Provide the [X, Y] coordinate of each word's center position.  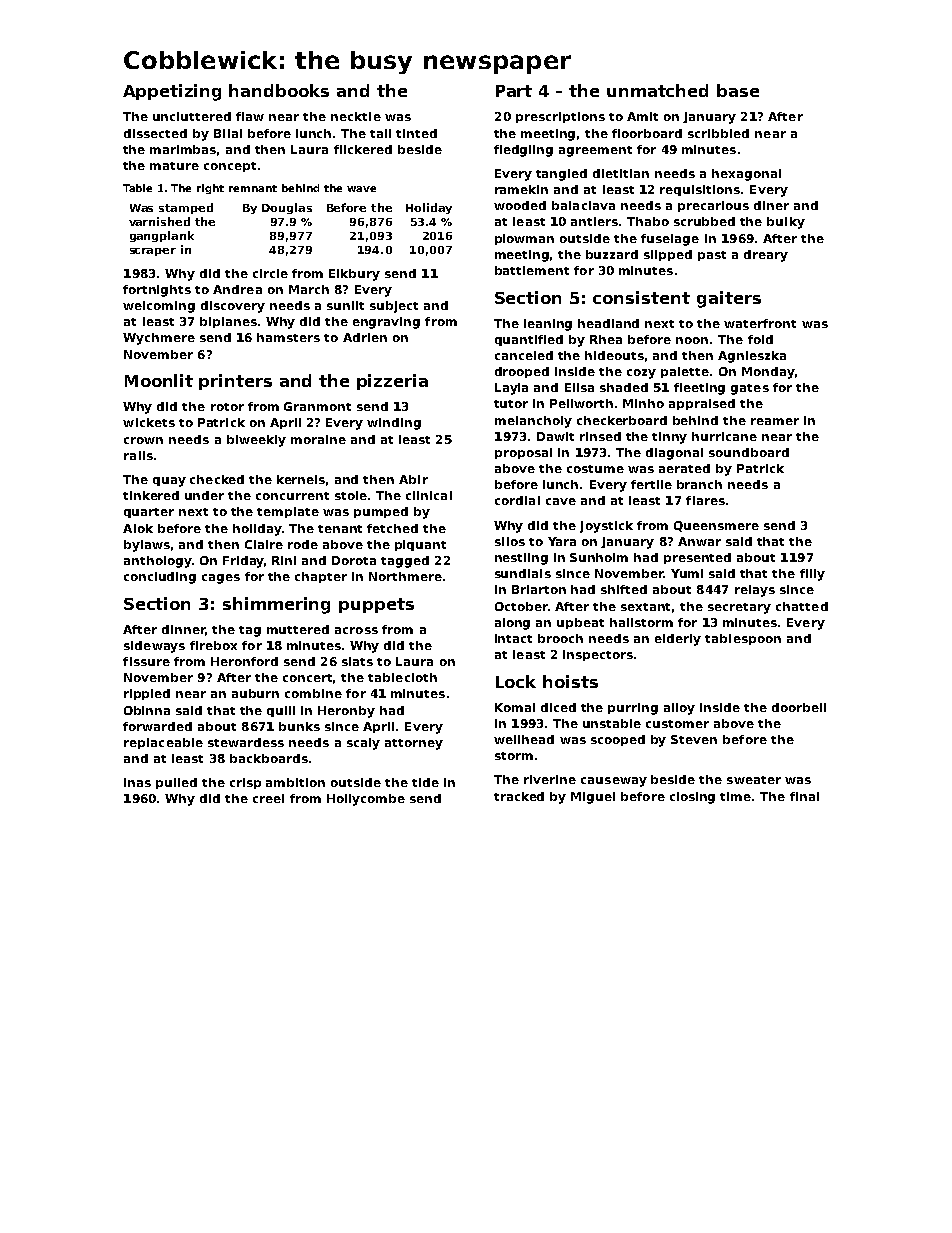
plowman [524, 239]
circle [270, 273]
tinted [416, 133]
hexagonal [746, 175]
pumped [381, 512]
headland [608, 323]
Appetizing [172, 92]
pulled [176, 783]
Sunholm [599, 557]
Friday [243, 562]
